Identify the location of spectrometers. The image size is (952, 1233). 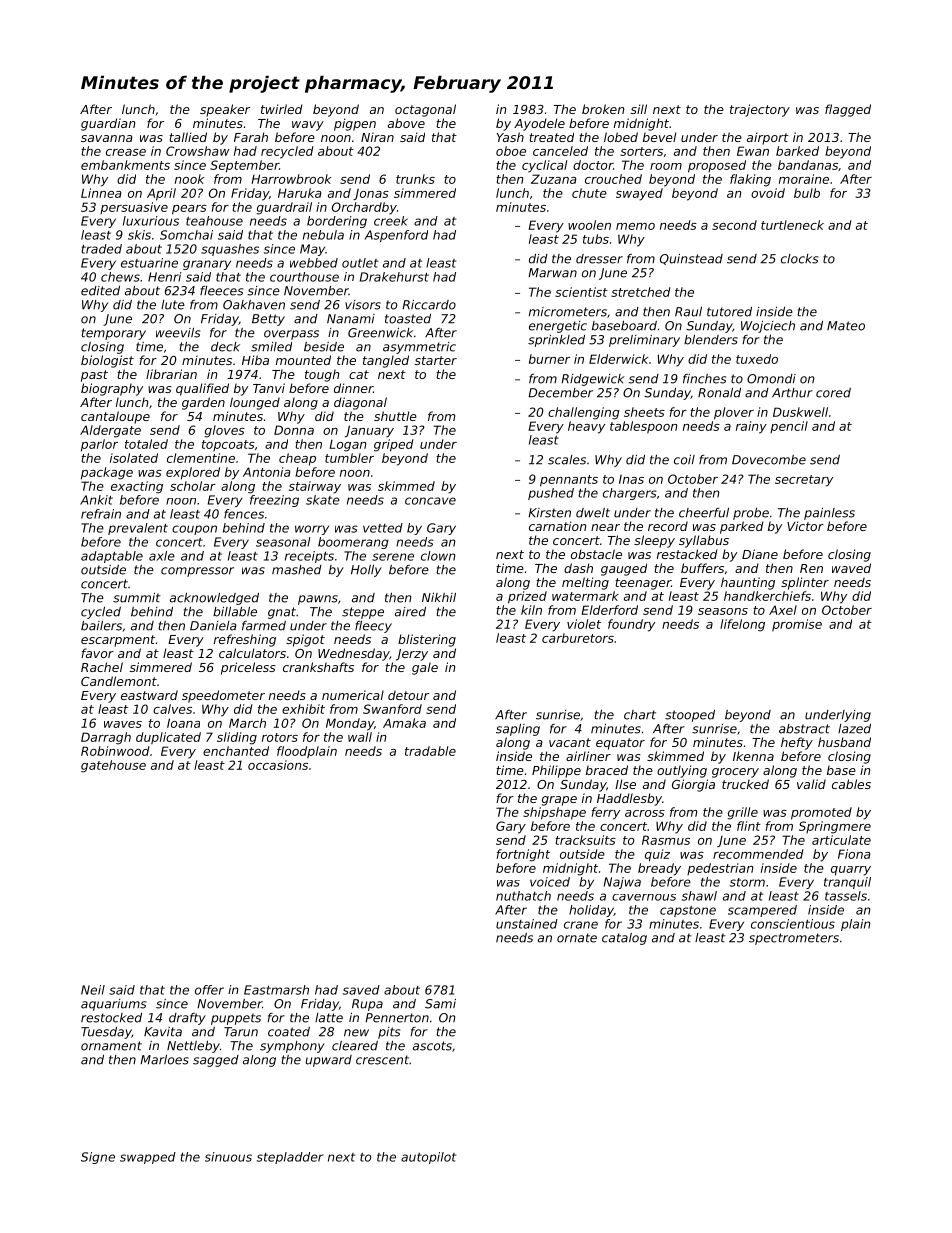
(794, 939).
